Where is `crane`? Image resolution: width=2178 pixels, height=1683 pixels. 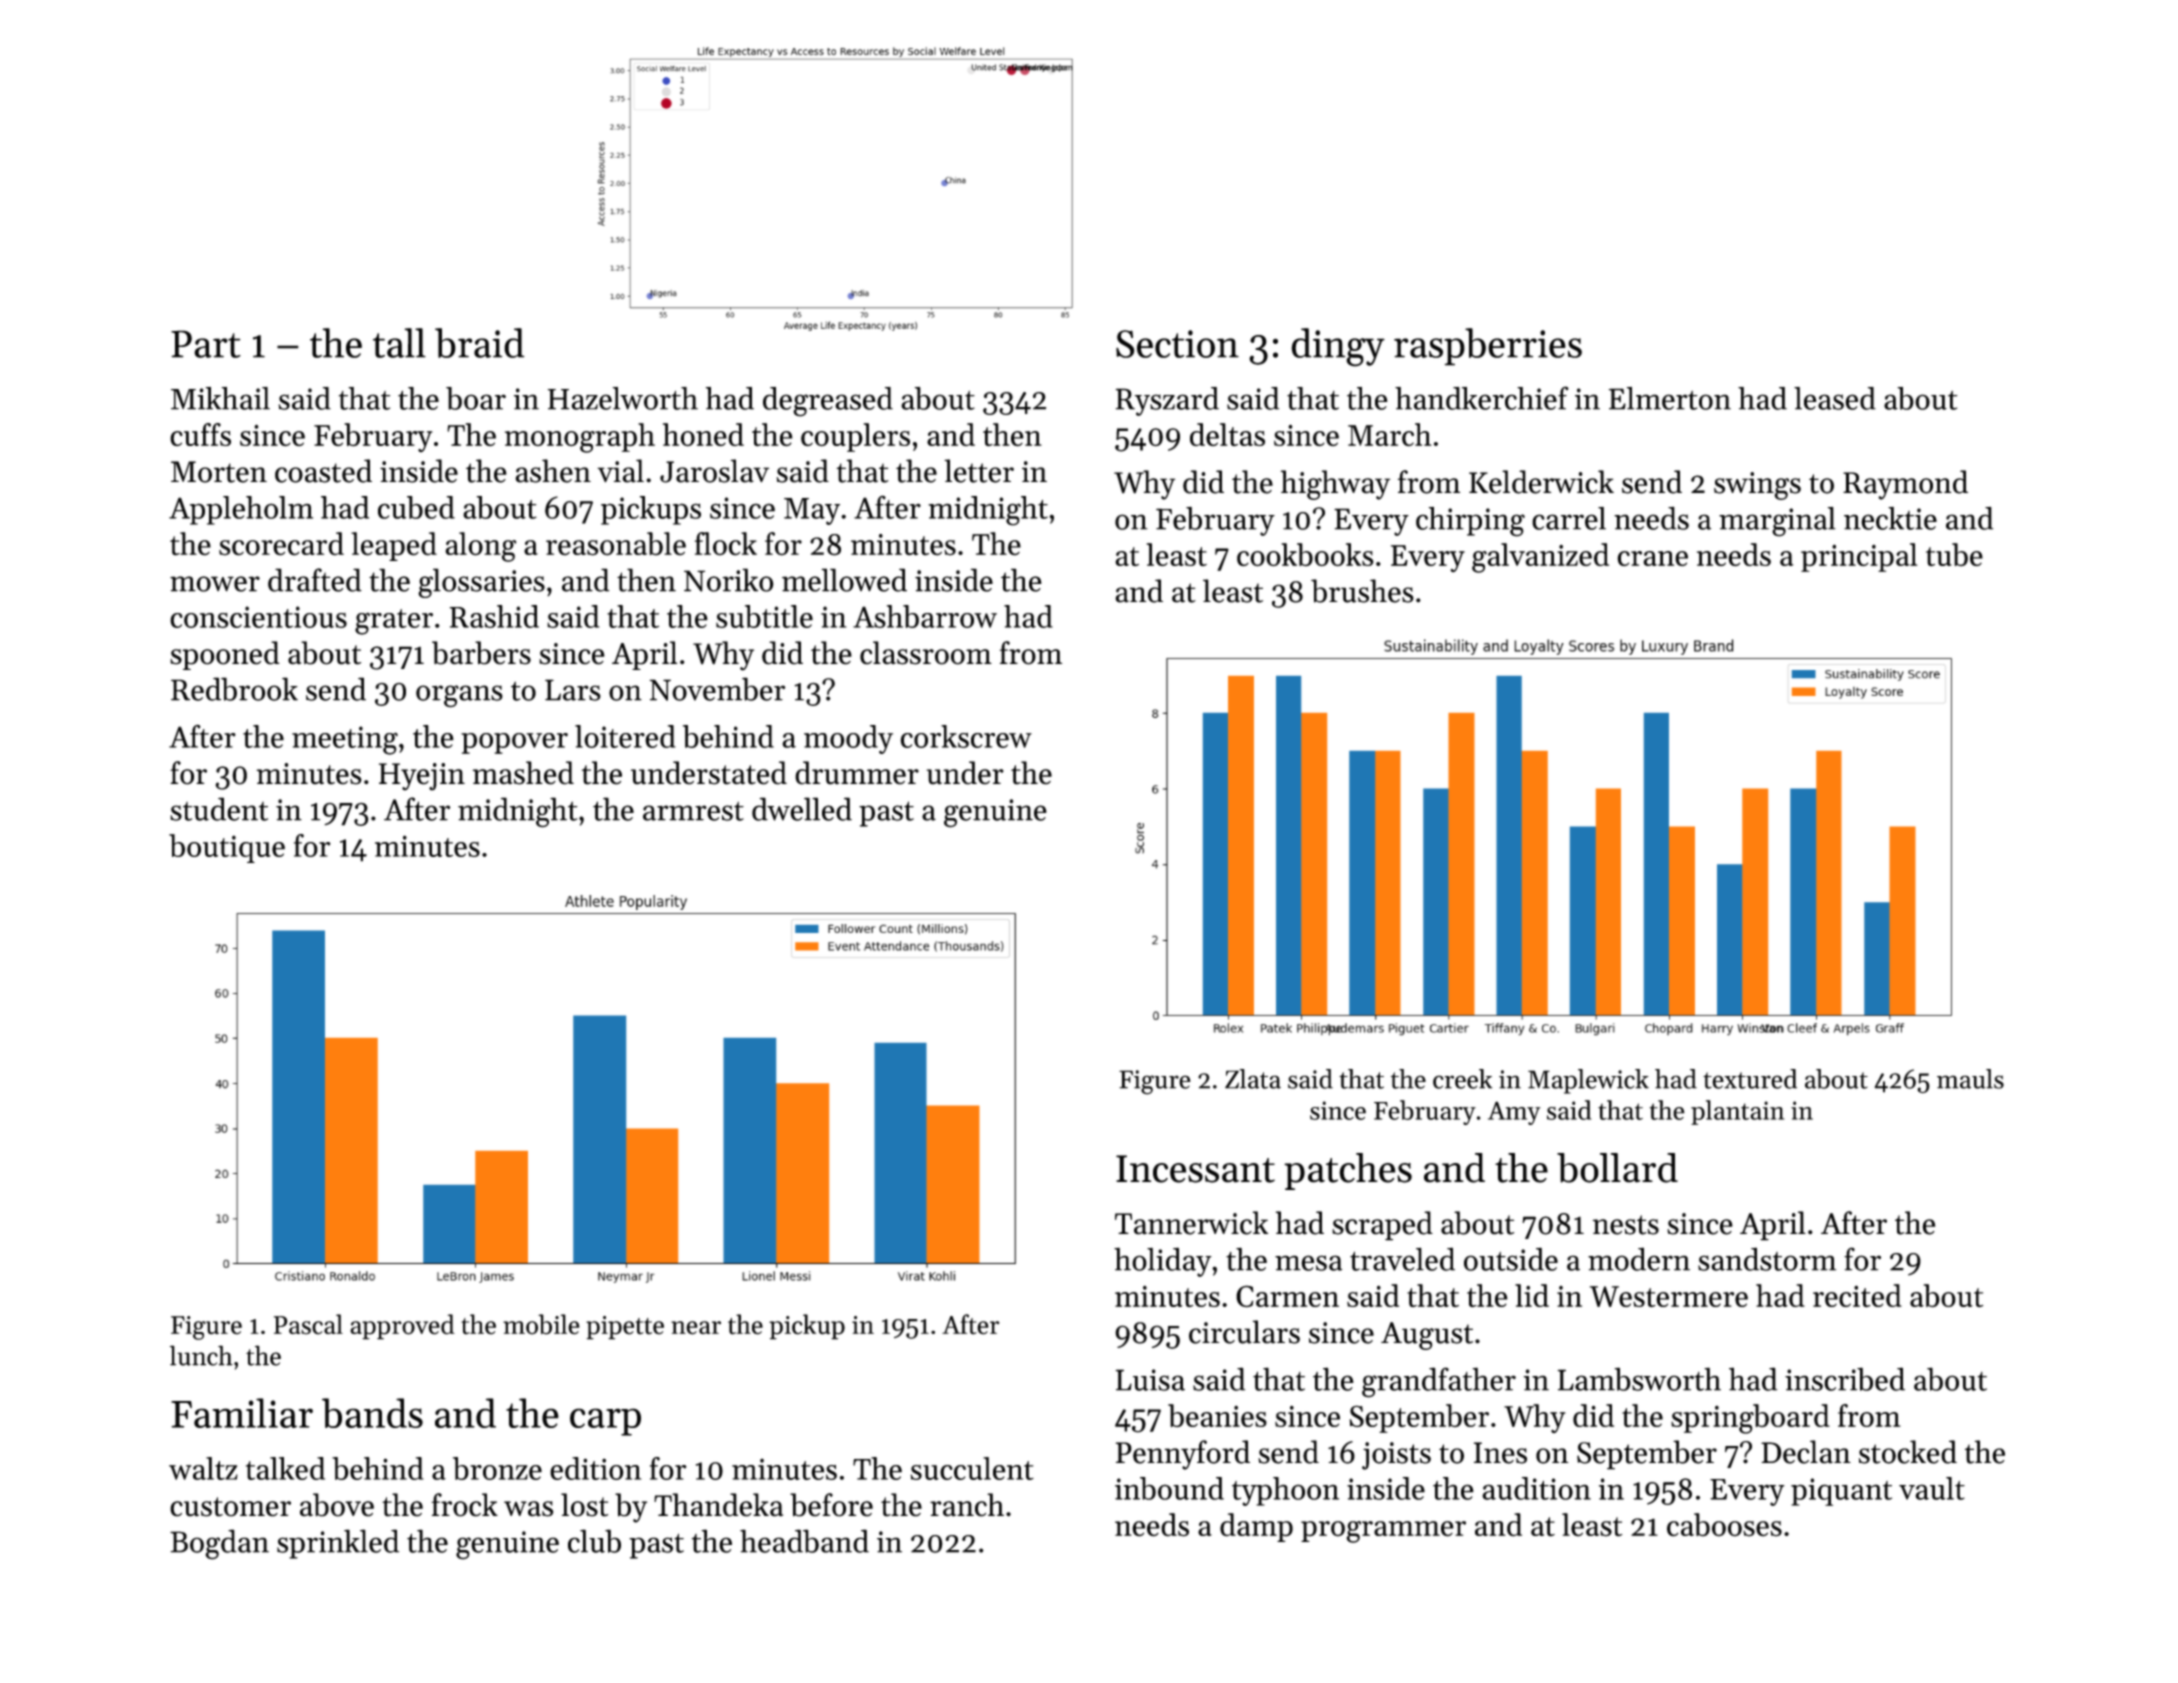
crane is located at coordinates (1652, 558).
